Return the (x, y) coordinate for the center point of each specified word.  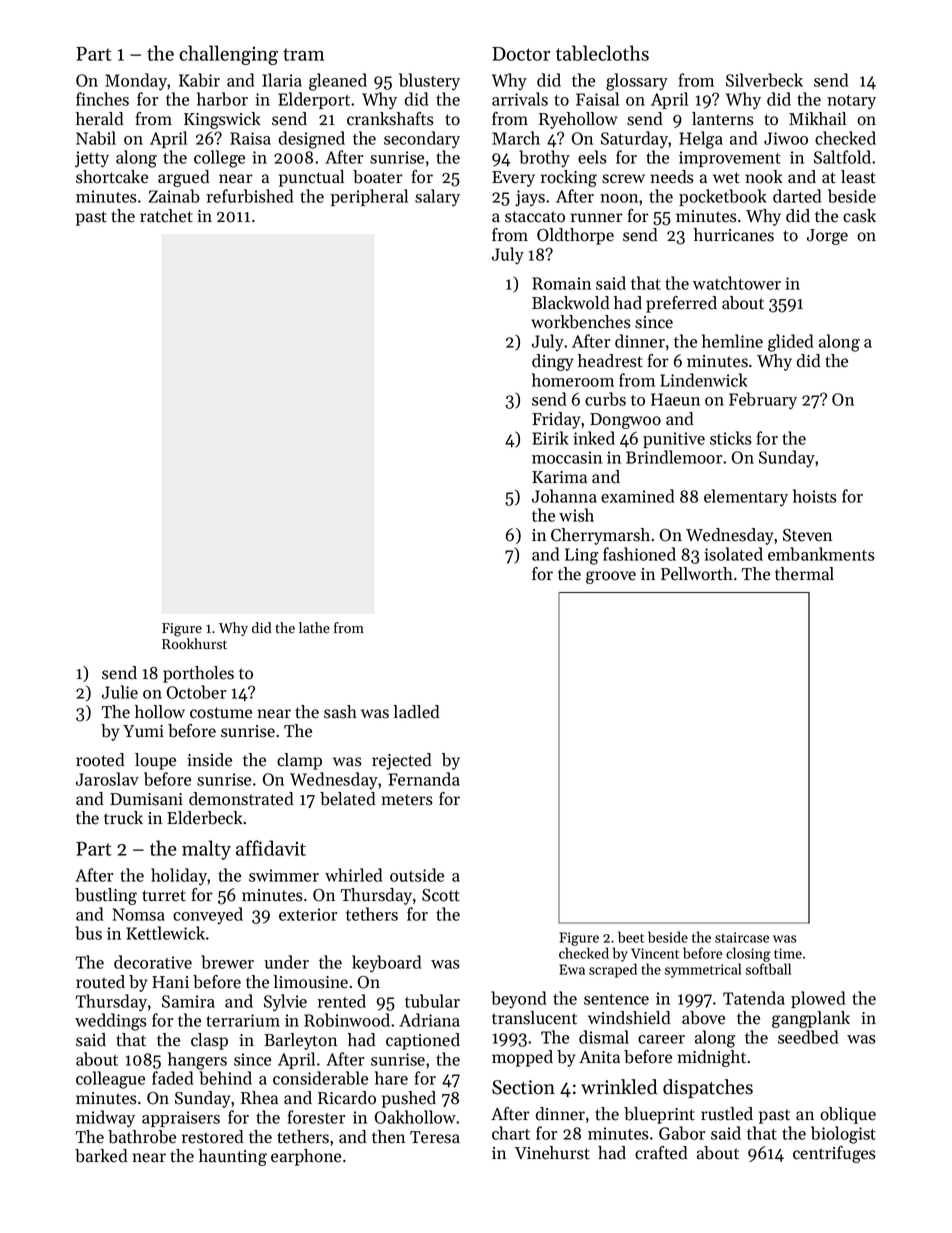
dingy (553, 362)
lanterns (723, 119)
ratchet (166, 216)
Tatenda (754, 998)
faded (172, 1078)
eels (592, 157)
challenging (228, 55)
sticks (731, 438)
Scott (441, 895)
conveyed (208, 915)
